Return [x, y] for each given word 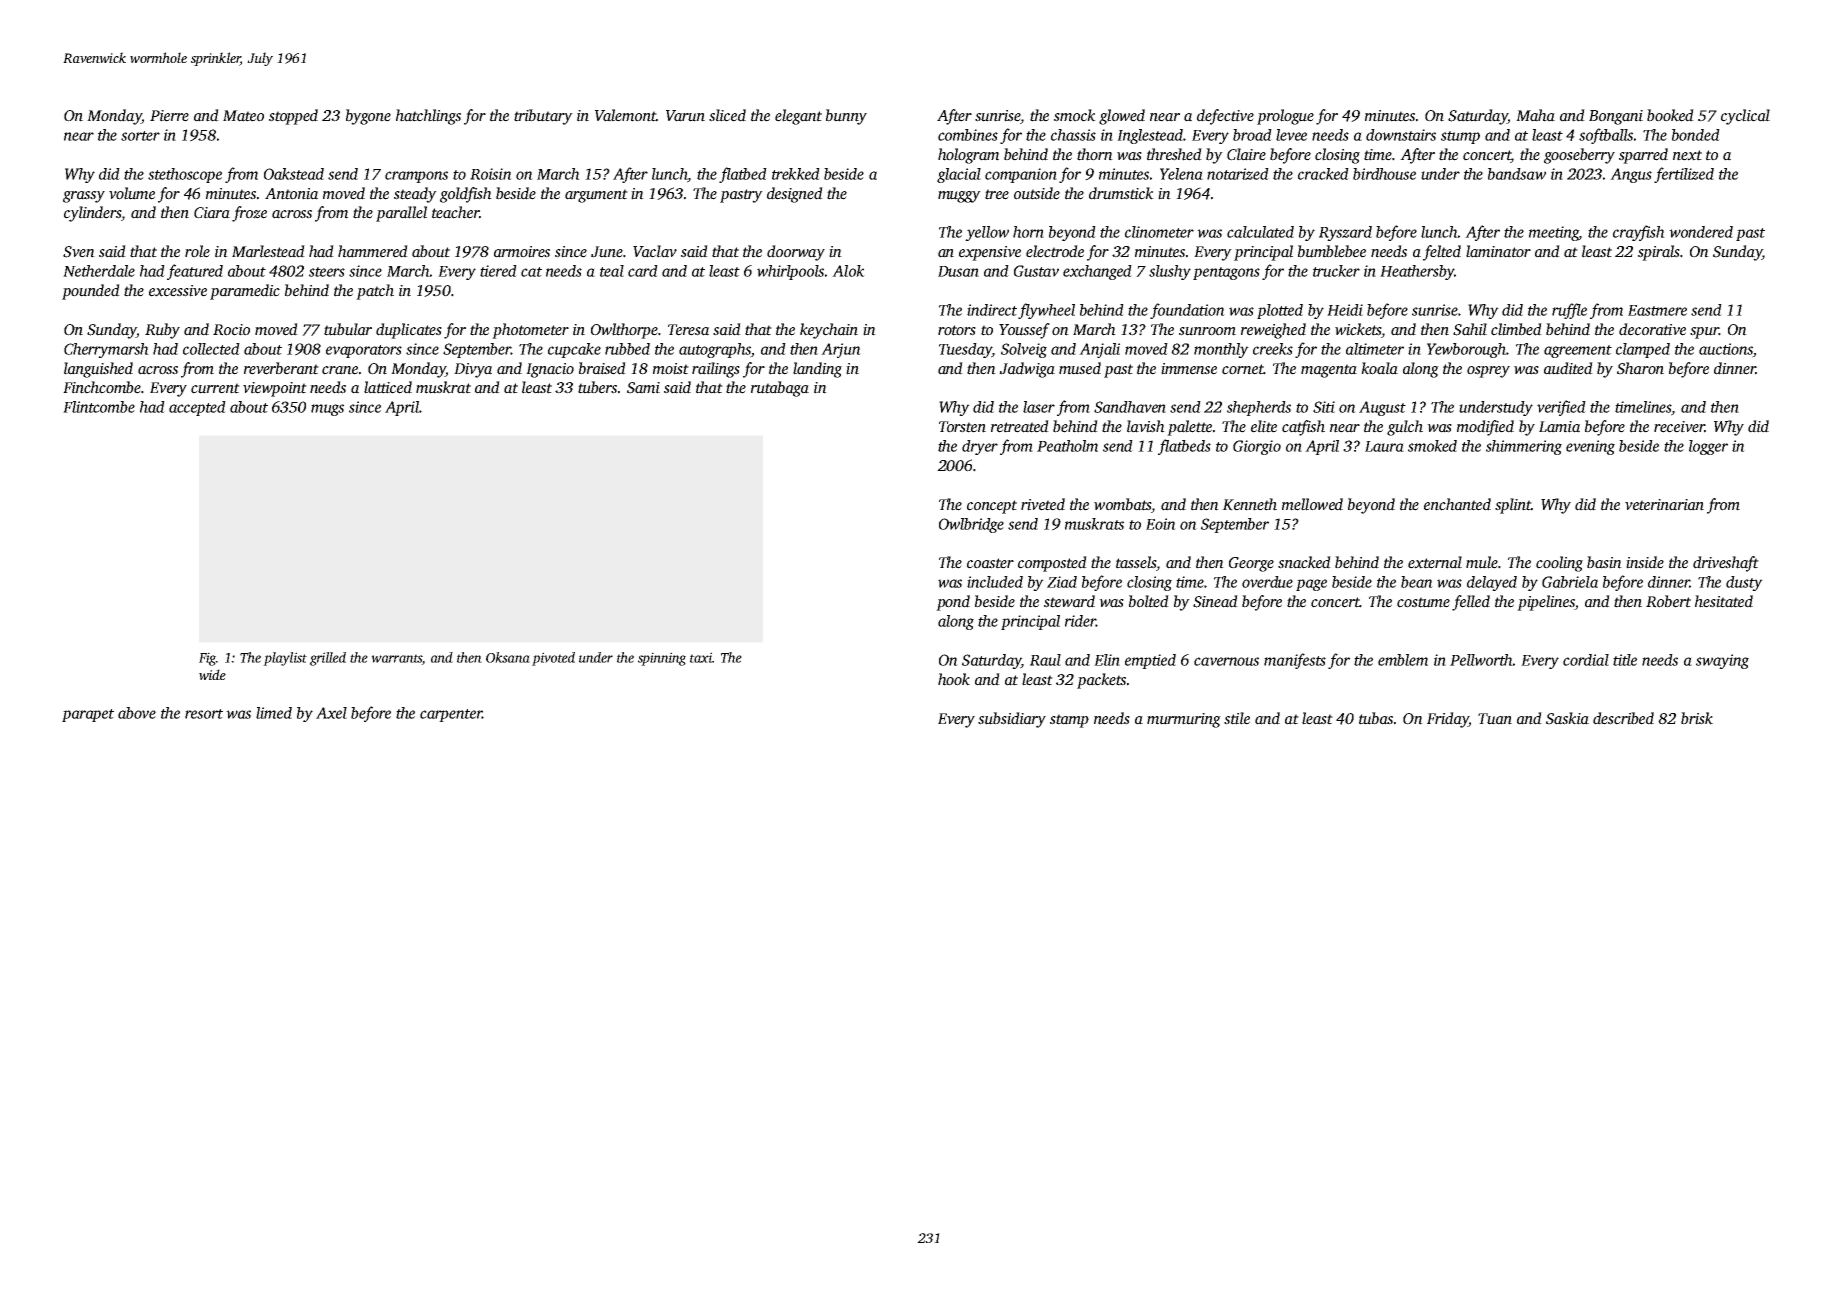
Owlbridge [971, 525]
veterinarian [1664, 505]
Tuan [1495, 719]
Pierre [169, 116]
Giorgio [1257, 447]
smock [1075, 115]
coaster [990, 563]
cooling [1559, 564]
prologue [1285, 117]
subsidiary [1012, 720]
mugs [327, 410]
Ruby [162, 331]
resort [204, 714]
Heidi [1345, 310]
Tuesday [965, 350]
